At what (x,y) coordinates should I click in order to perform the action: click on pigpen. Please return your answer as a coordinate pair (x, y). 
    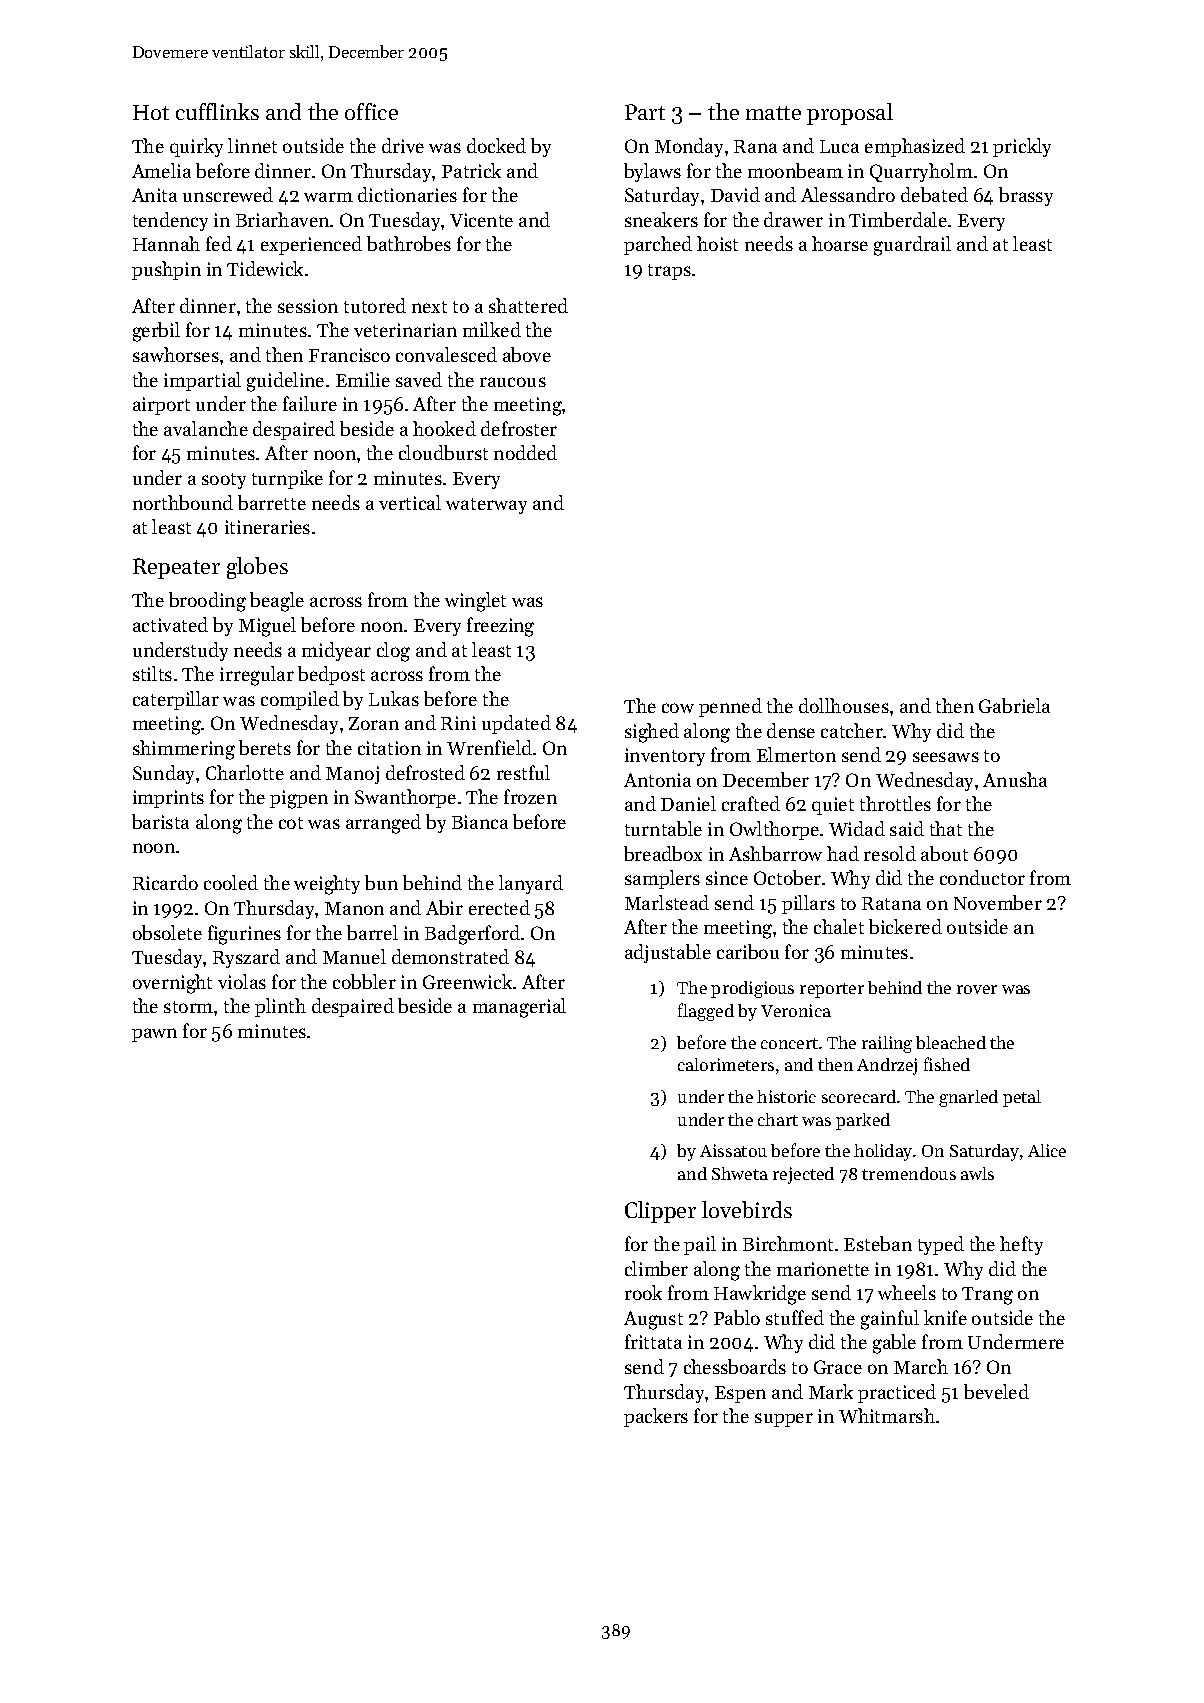
    Looking at the image, I should click on (299, 799).
